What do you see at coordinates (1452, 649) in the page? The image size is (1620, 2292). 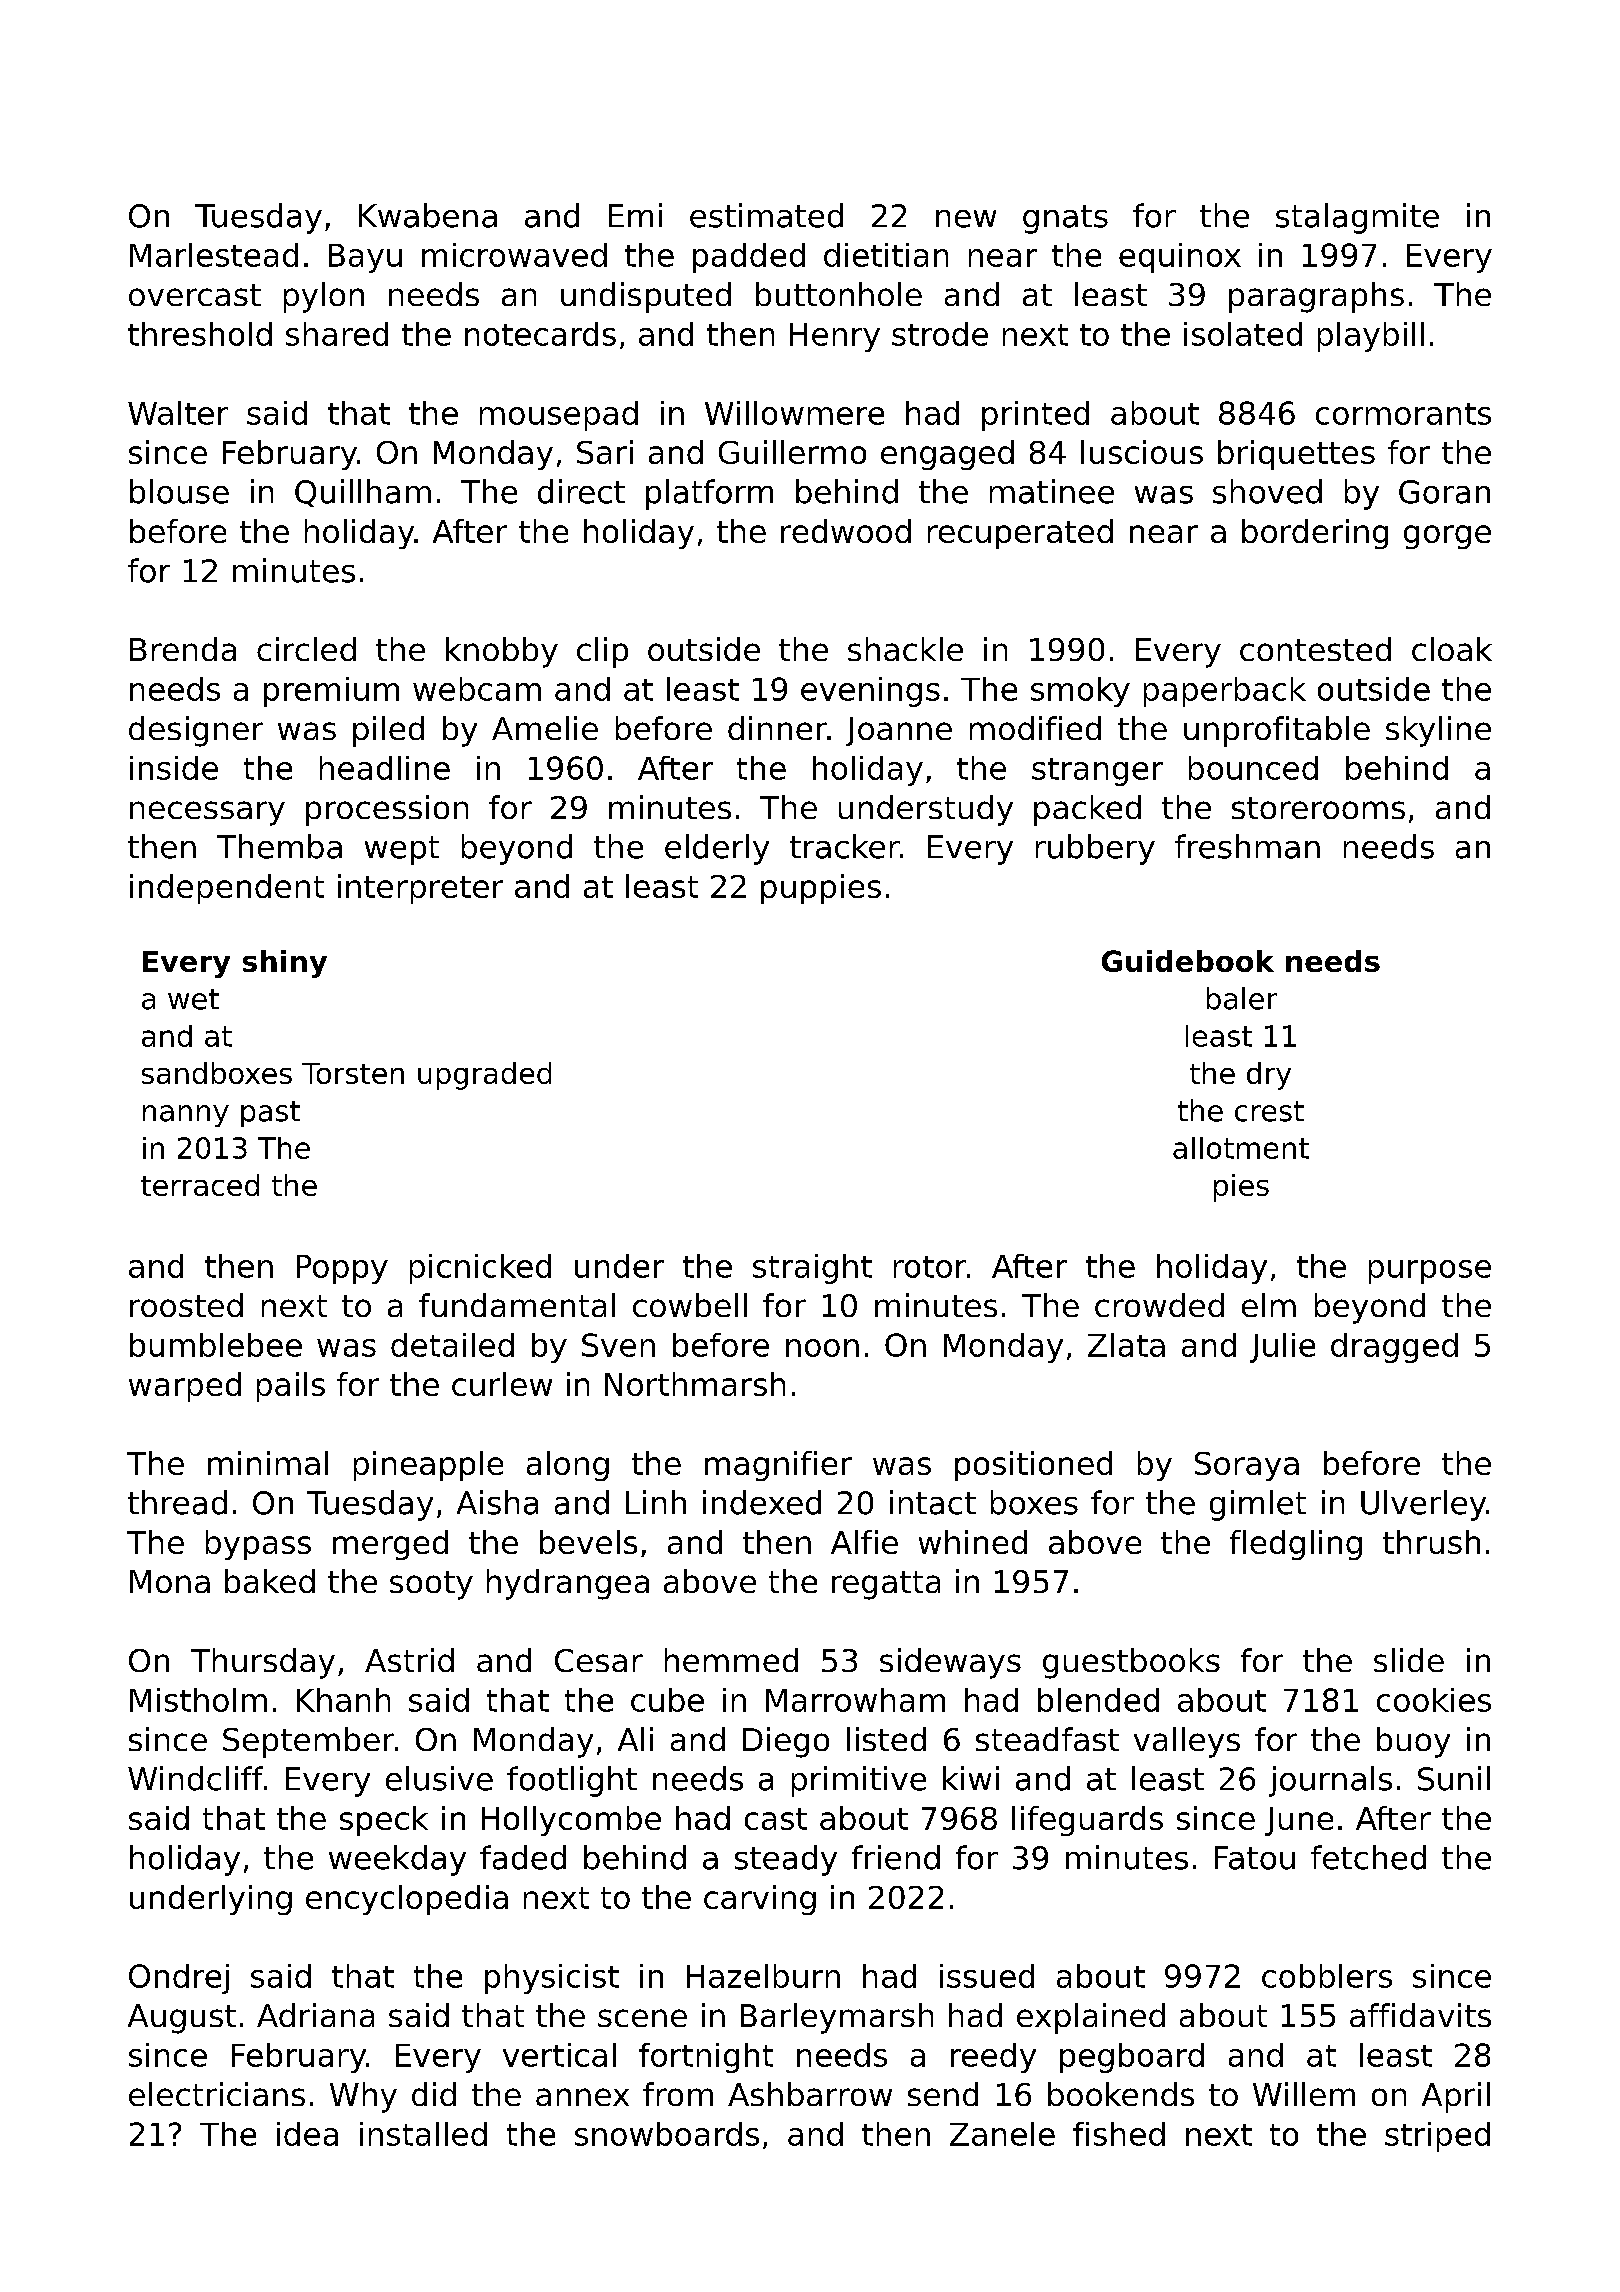 I see `cloak` at bounding box center [1452, 649].
